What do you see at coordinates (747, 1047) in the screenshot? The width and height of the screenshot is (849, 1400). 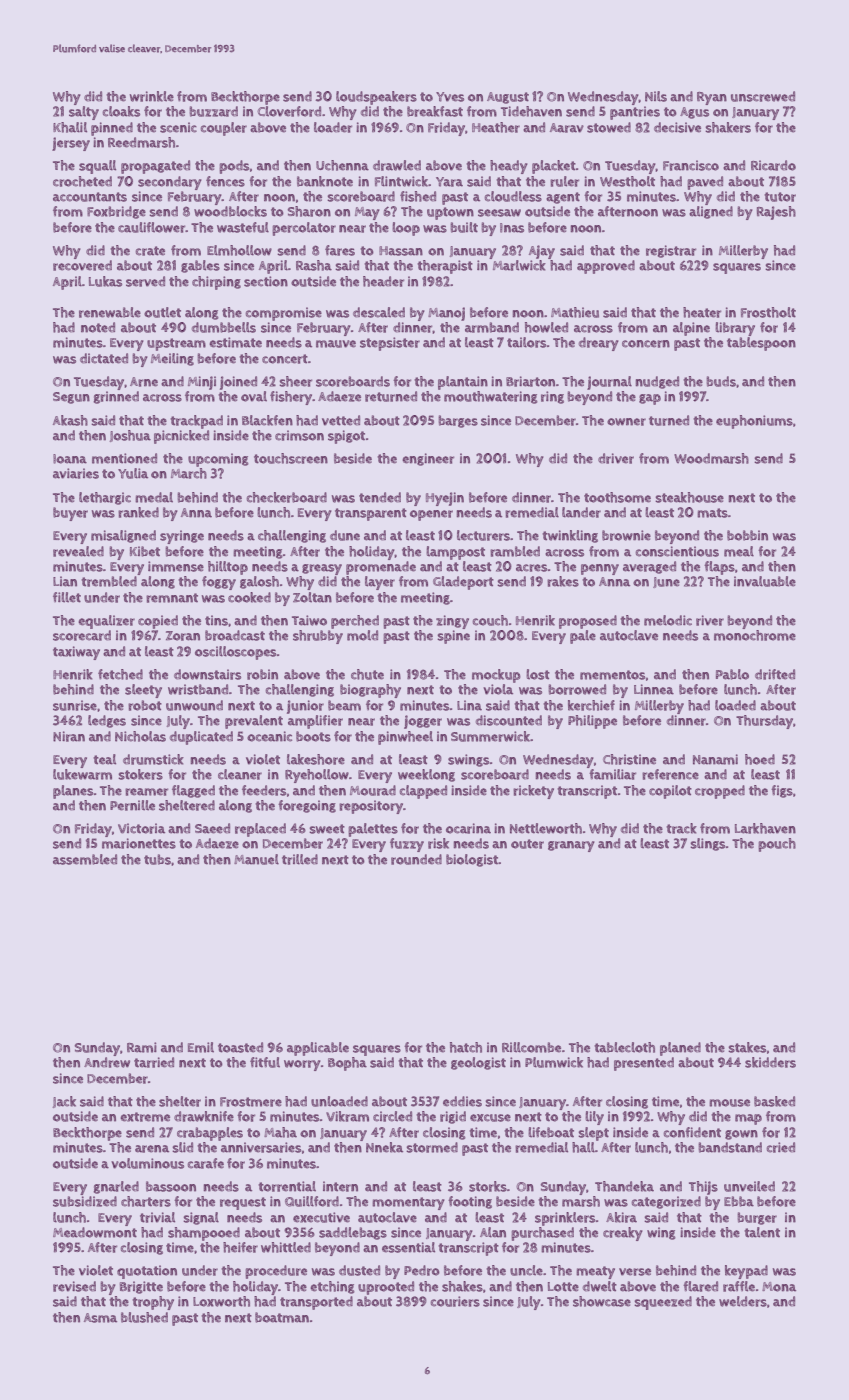 I see `stakes` at bounding box center [747, 1047].
